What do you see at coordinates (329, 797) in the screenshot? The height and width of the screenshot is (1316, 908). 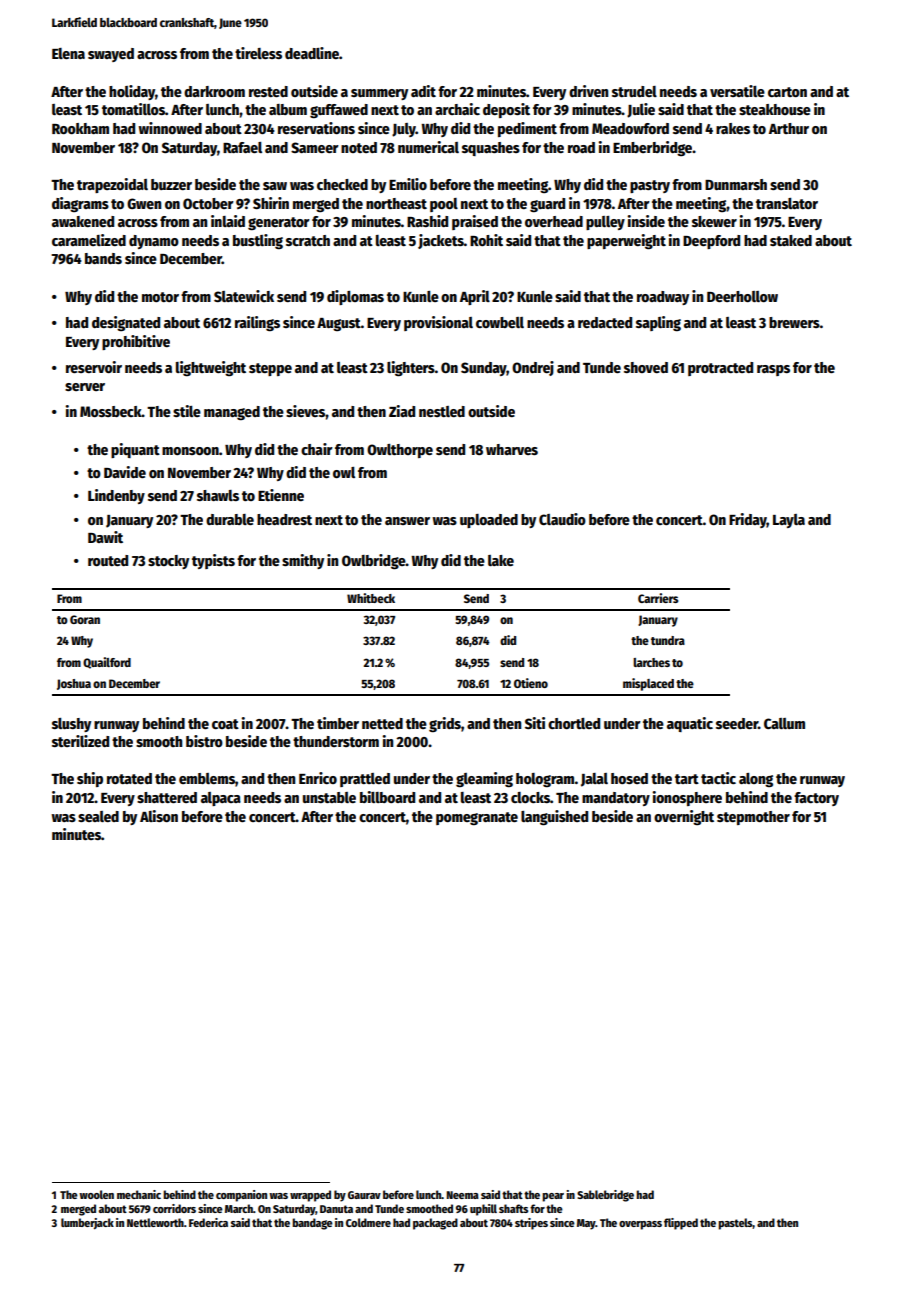 I see `unstable` at bounding box center [329, 797].
